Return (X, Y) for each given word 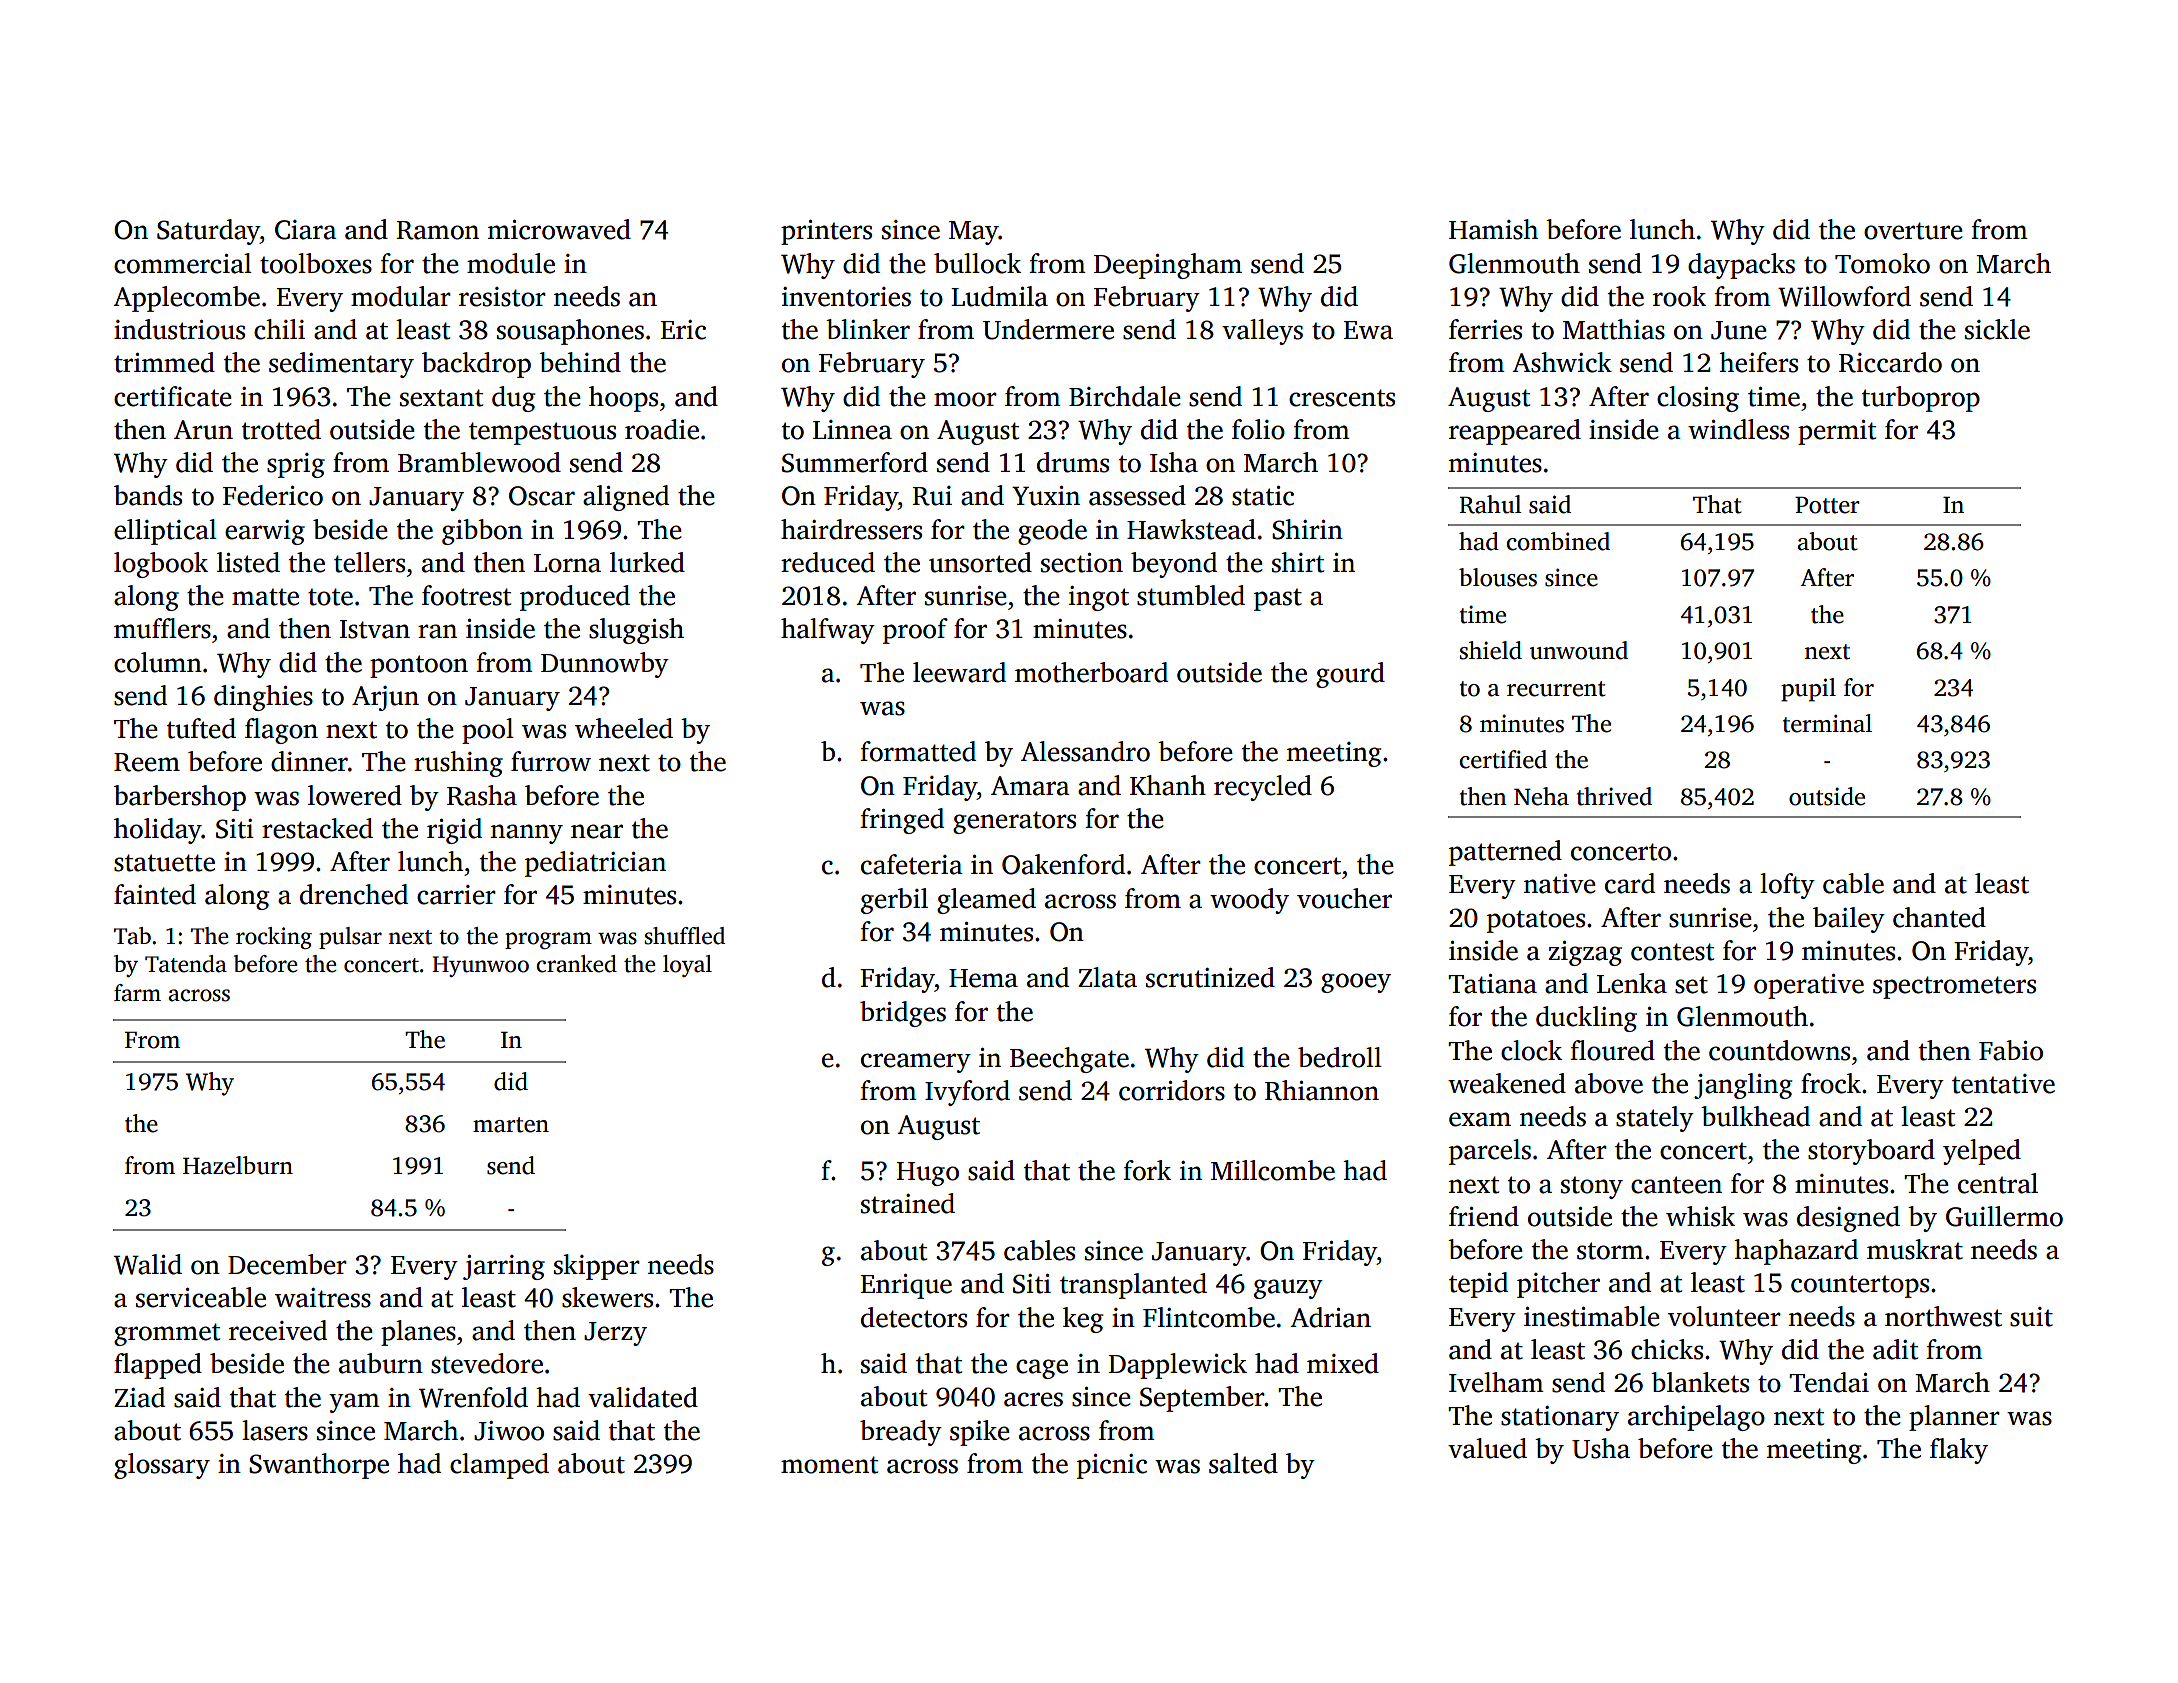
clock (1531, 1050)
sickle (1997, 329)
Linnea (852, 430)
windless (1738, 429)
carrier (456, 895)
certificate (173, 396)
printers (826, 232)
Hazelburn (238, 1165)
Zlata (1107, 977)
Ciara (306, 230)
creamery (916, 1063)
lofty (1787, 886)
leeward (959, 672)
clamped (499, 1466)
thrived (1614, 796)
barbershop (180, 798)
